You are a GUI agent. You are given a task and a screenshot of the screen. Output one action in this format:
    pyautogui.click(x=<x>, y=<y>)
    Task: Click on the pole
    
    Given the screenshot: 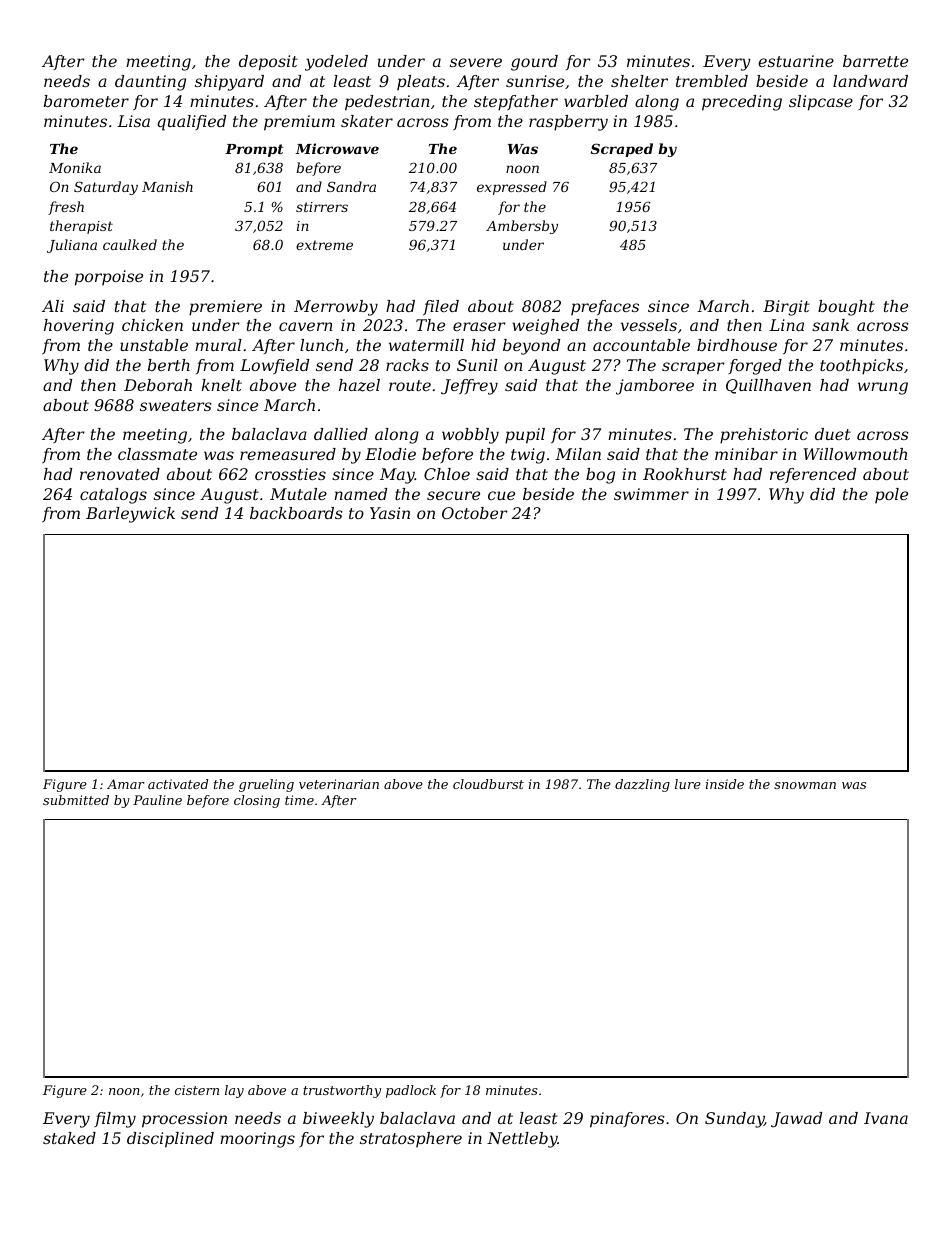 What is the action you would take?
    pyautogui.click(x=891, y=495)
